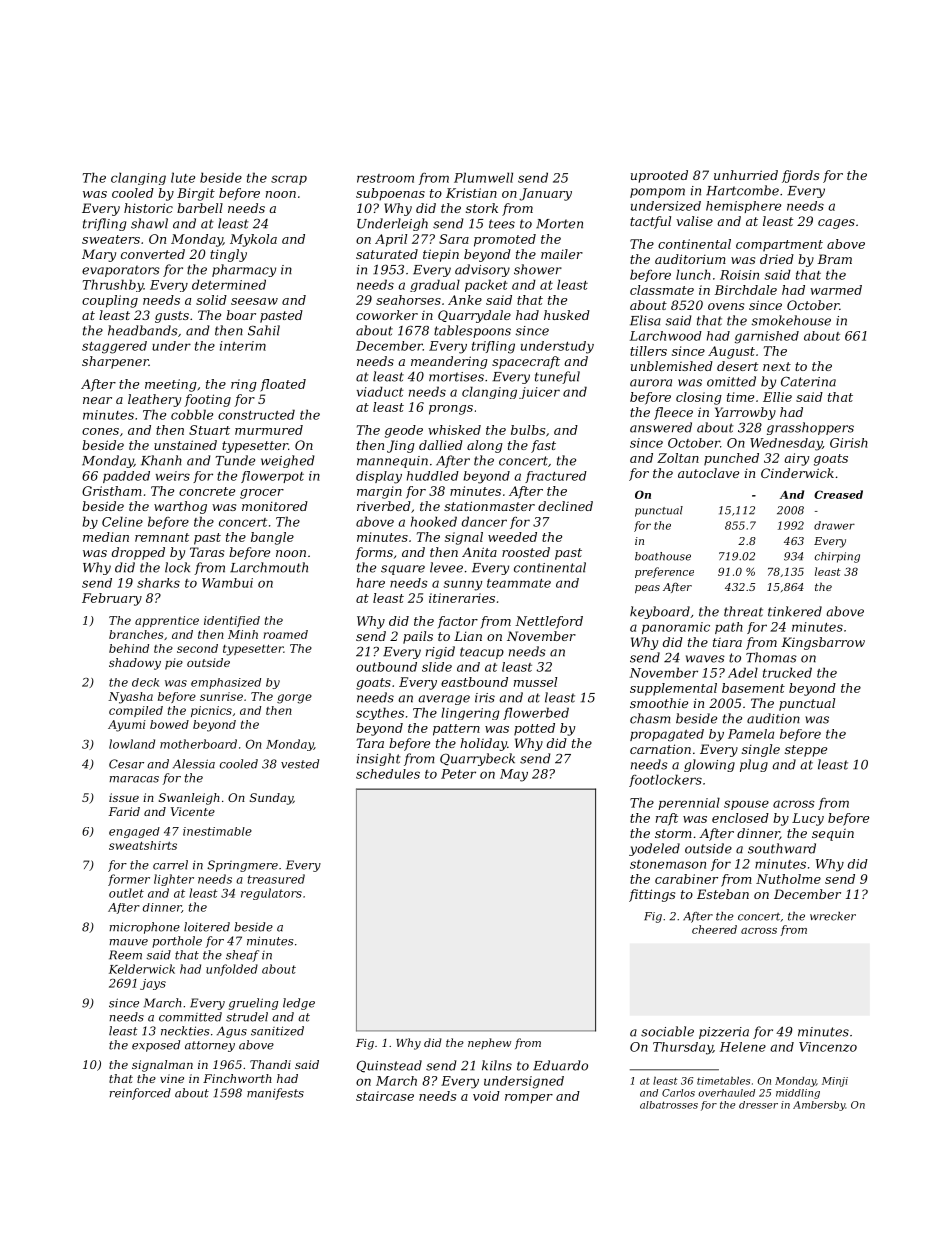  What do you see at coordinates (148, 208) in the document?
I see `historic` at bounding box center [148, 208].
